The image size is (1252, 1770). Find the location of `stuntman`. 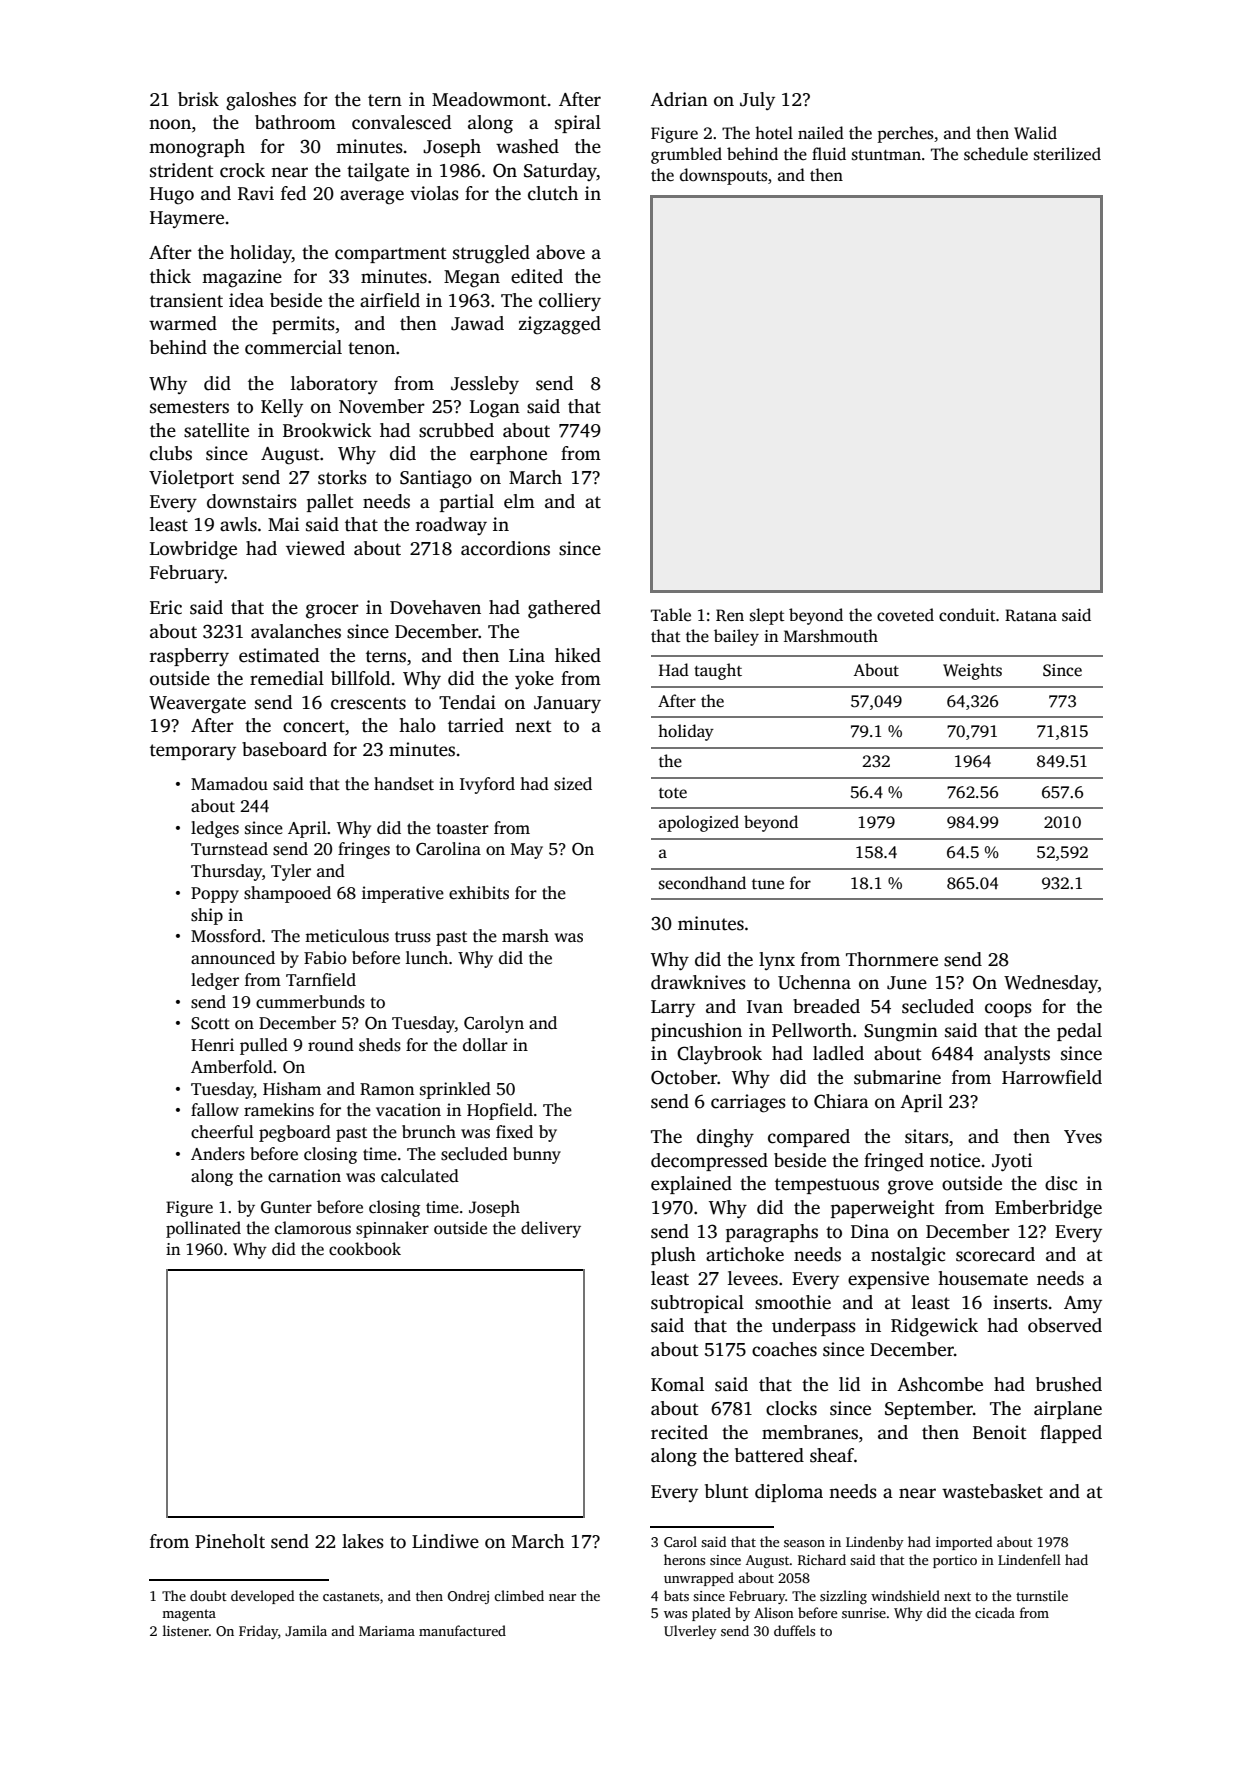

stuntman is located at coordinates (886, 155).
